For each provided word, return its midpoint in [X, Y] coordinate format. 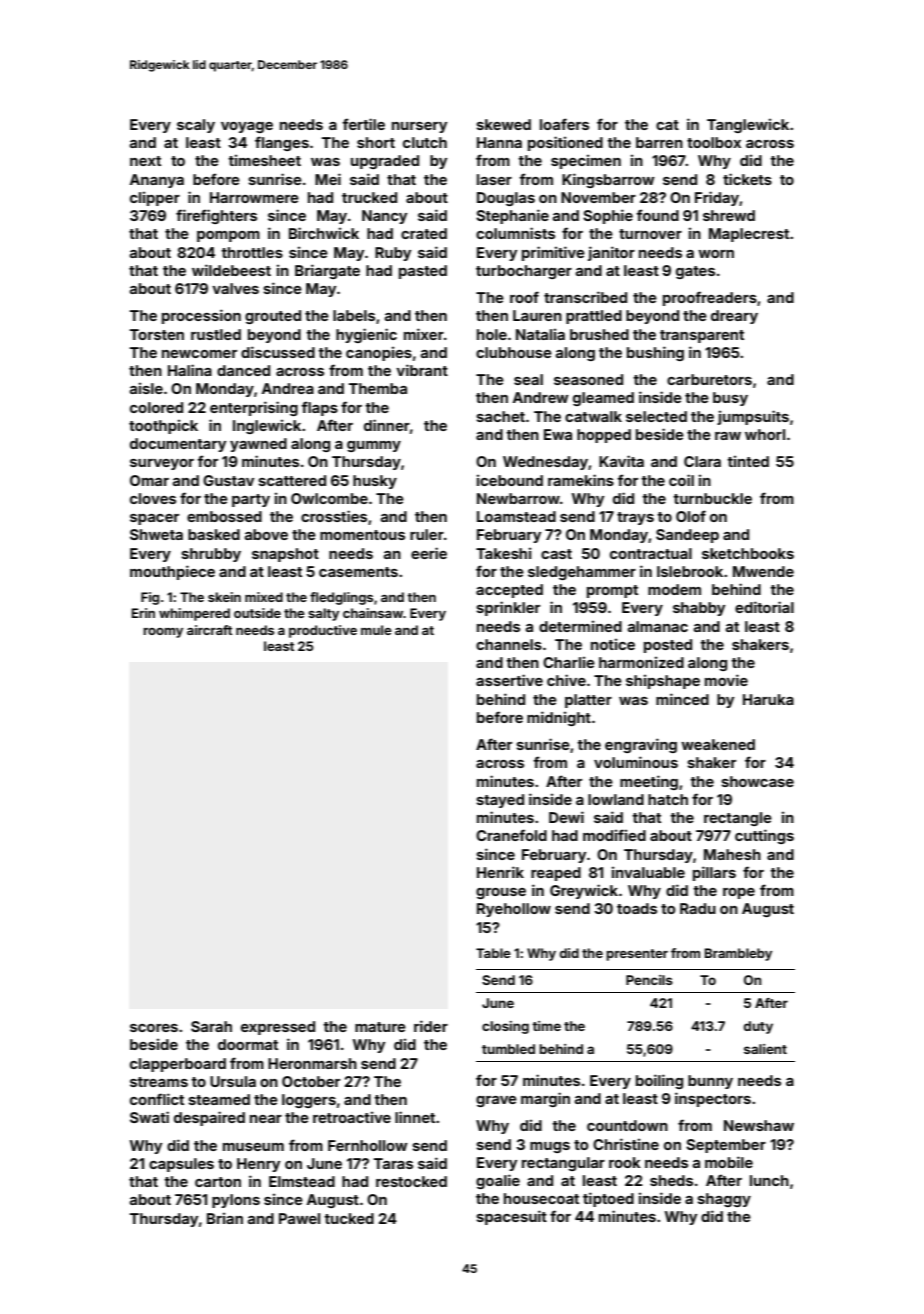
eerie [429, 553]
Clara [702, 461]
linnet [415, 1117]
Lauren [537, 315]
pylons [236, 1201]
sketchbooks [748, 553]
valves [235, 288]
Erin [143, 613]
